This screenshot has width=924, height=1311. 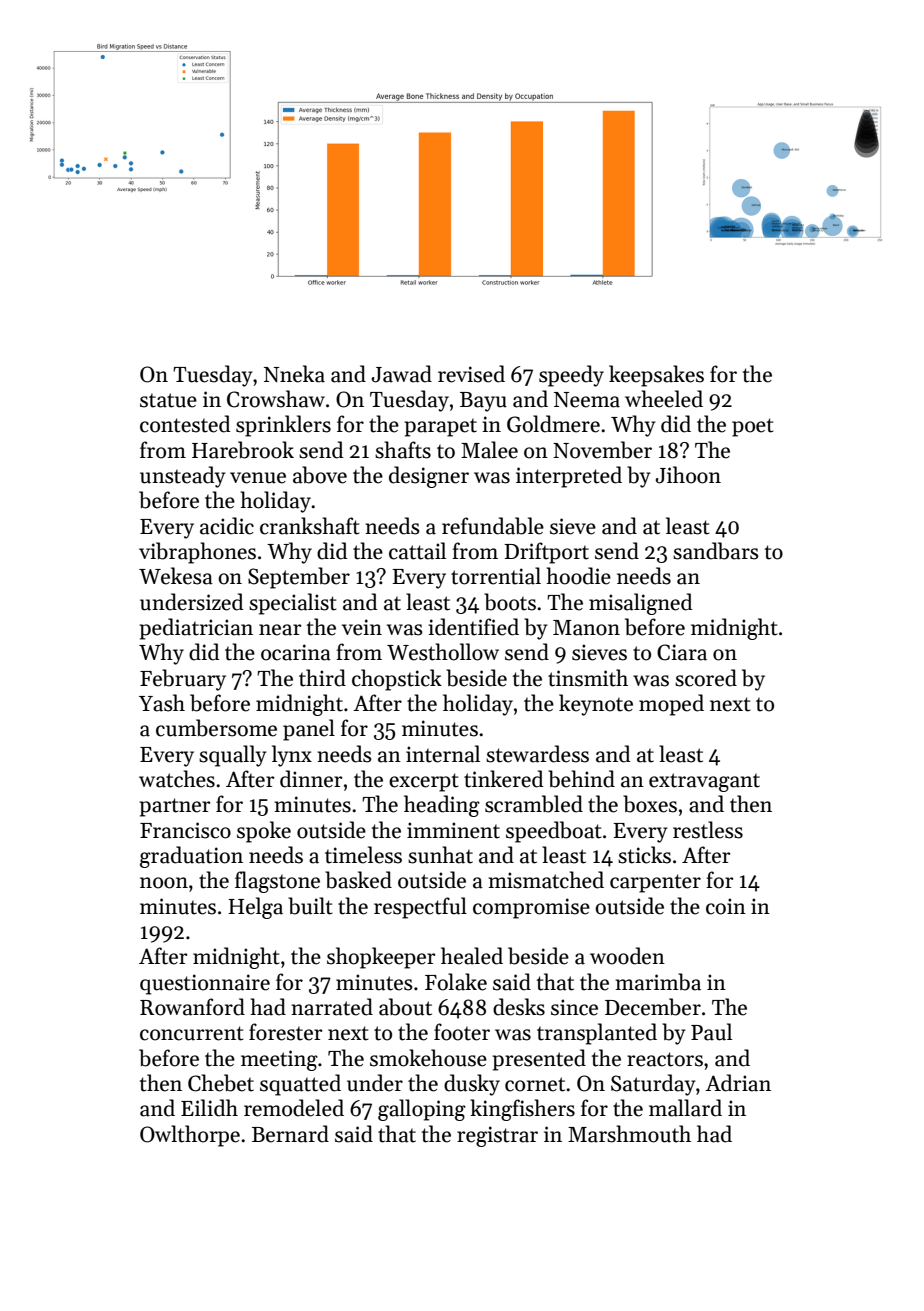 I want to click on sandbars, so click(x=716, y=551).
